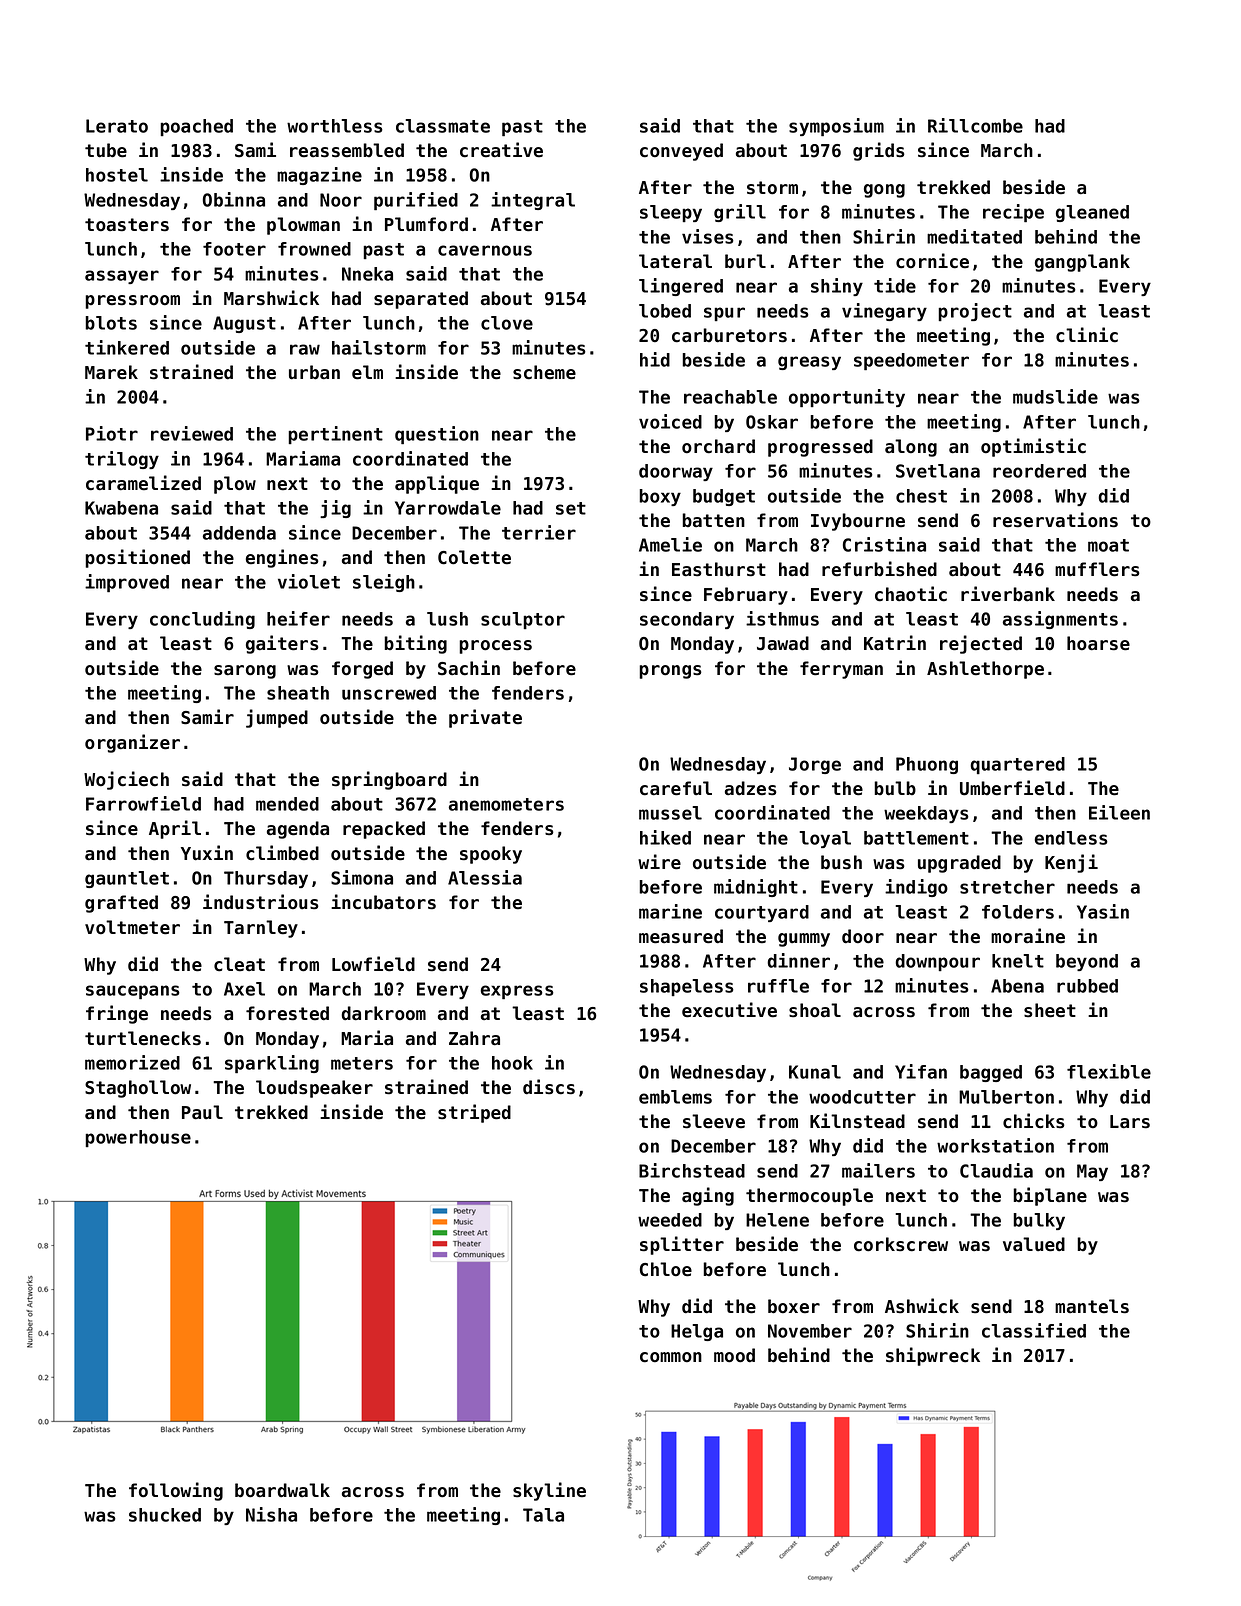 The width and height of the image is (1241, 1606). I want to click on reordered, so click(1039, 471).
